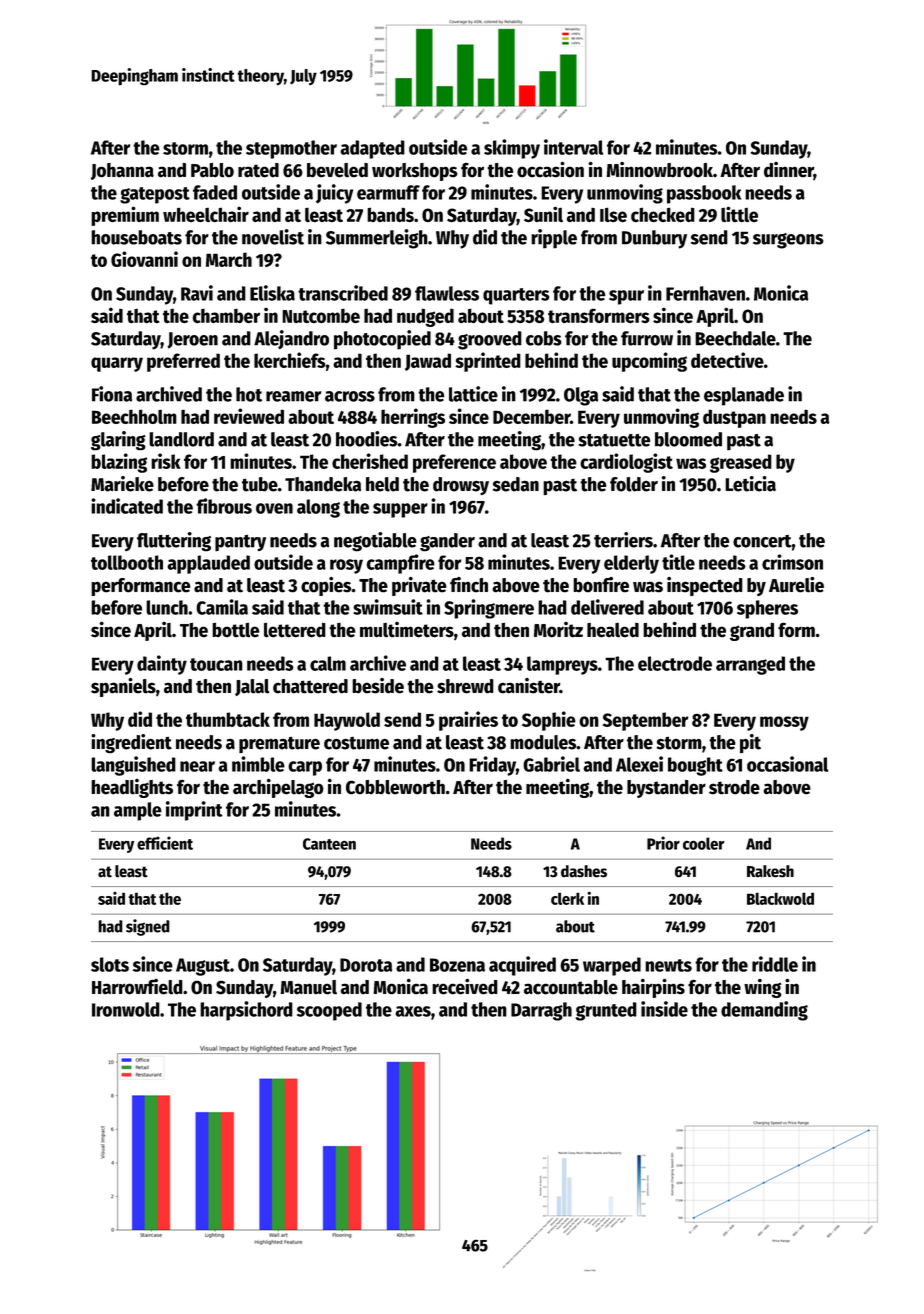  What do you see at coordinates (395, 787) in the document?
I see `Cobbleworth` at bounding box center [395, 787].
